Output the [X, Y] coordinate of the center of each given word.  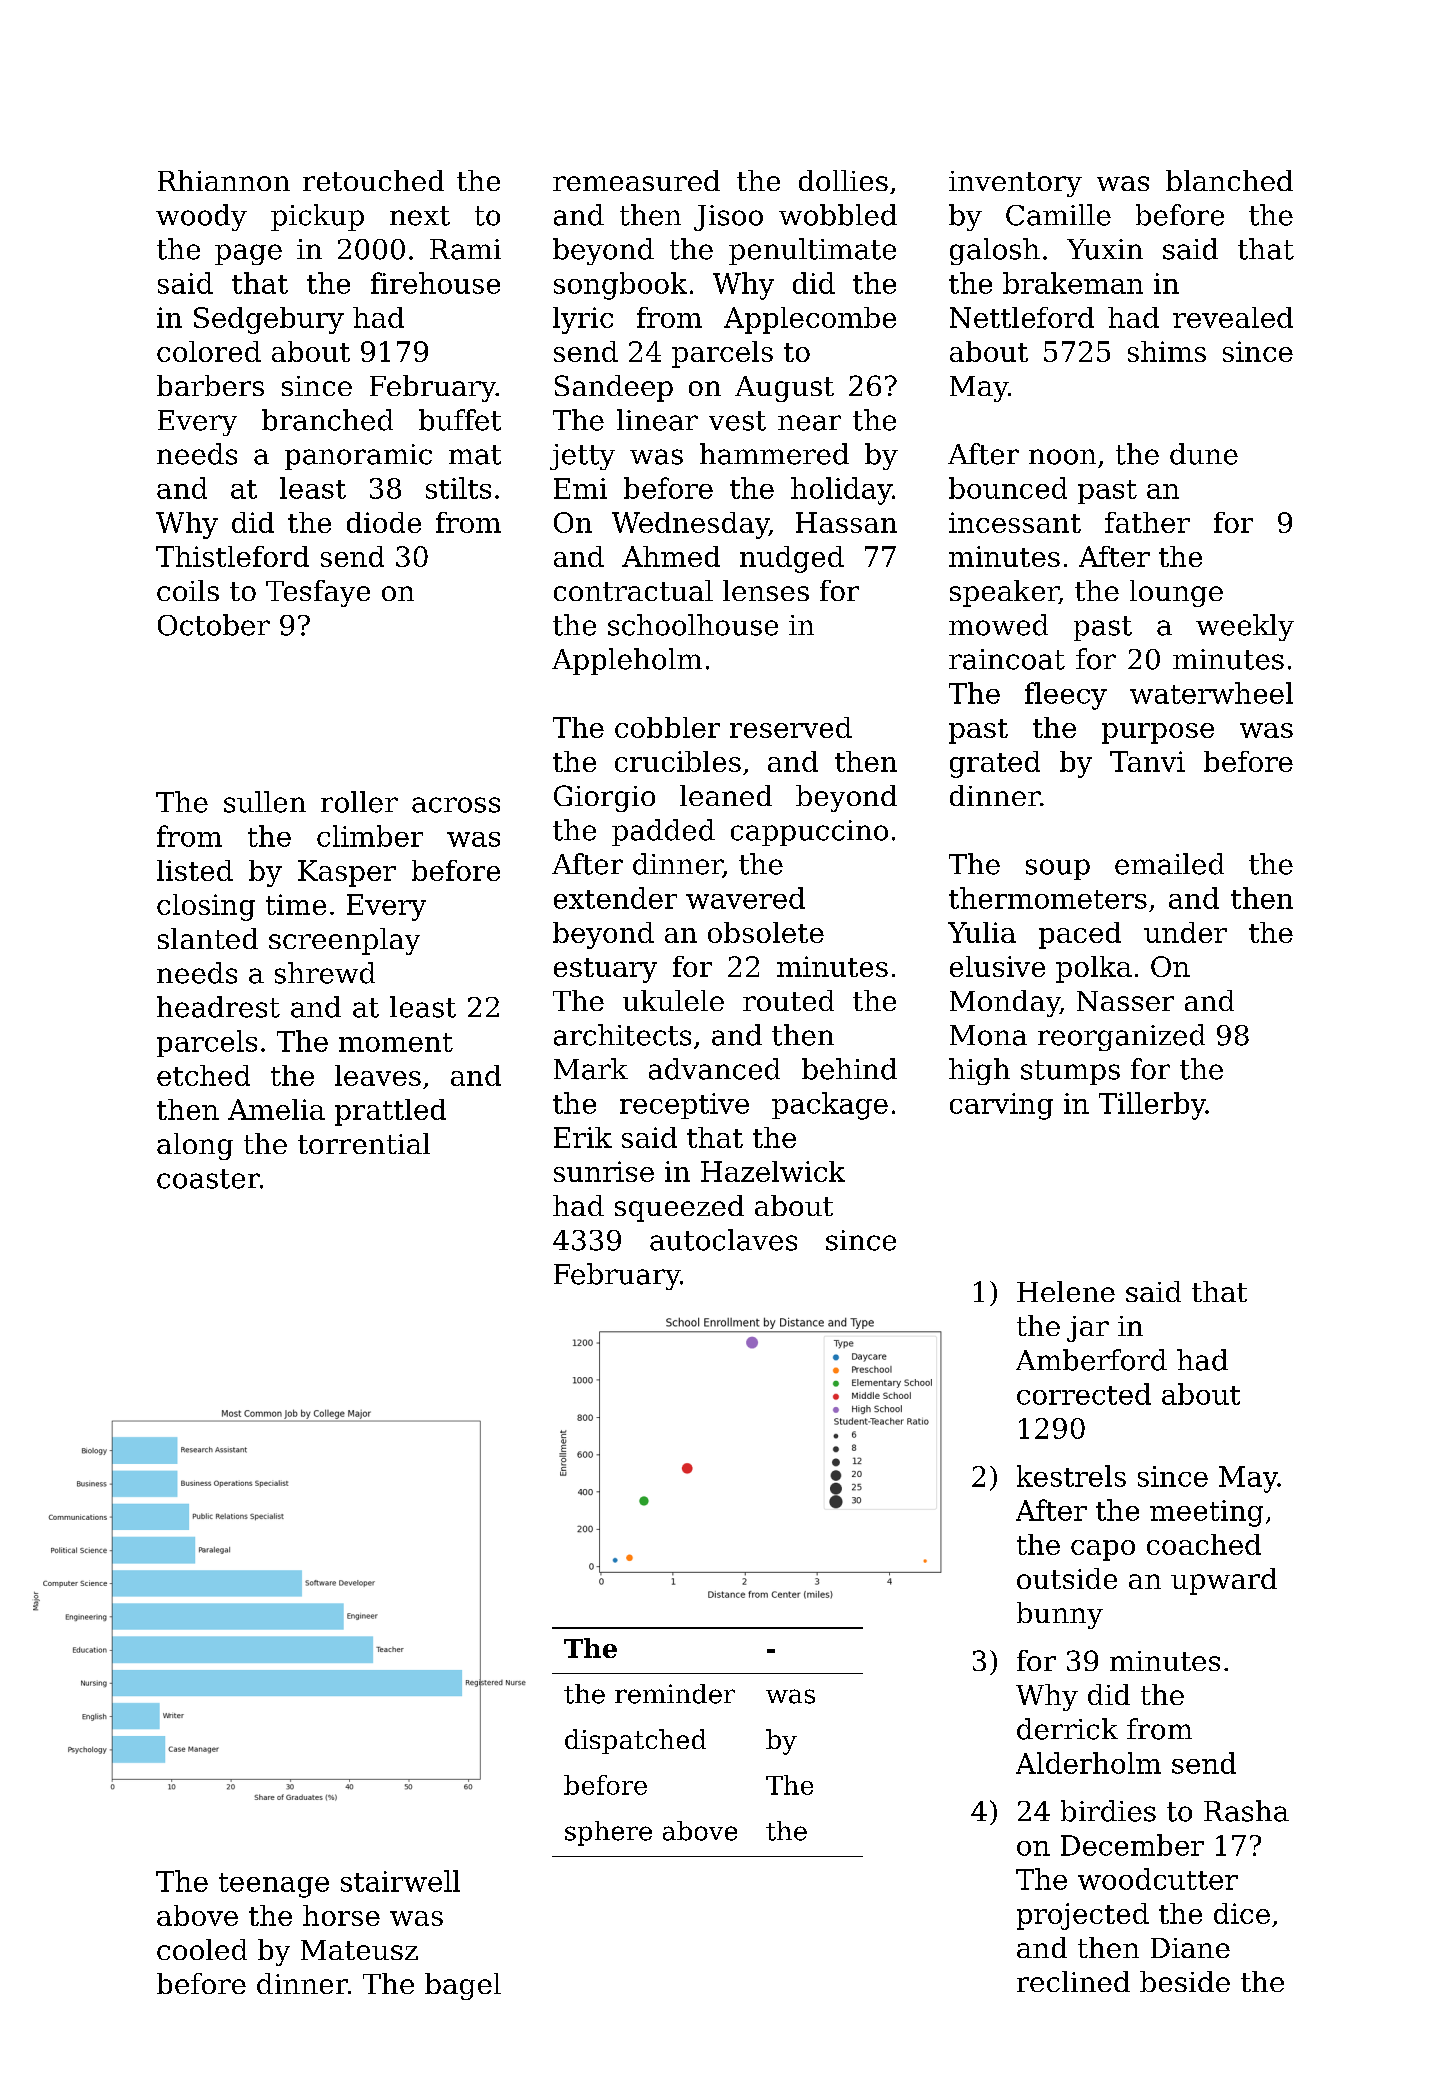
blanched [1229, 180]
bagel [463, 1986]
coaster [208, 1179]
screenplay [344, 941]
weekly [1245, 627]
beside [1185, 1981]
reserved [791, 727]
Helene [1066, 1291]
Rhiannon [224, 180]
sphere [608, 1833]
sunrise [604, 1171]
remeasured [636, 180]
